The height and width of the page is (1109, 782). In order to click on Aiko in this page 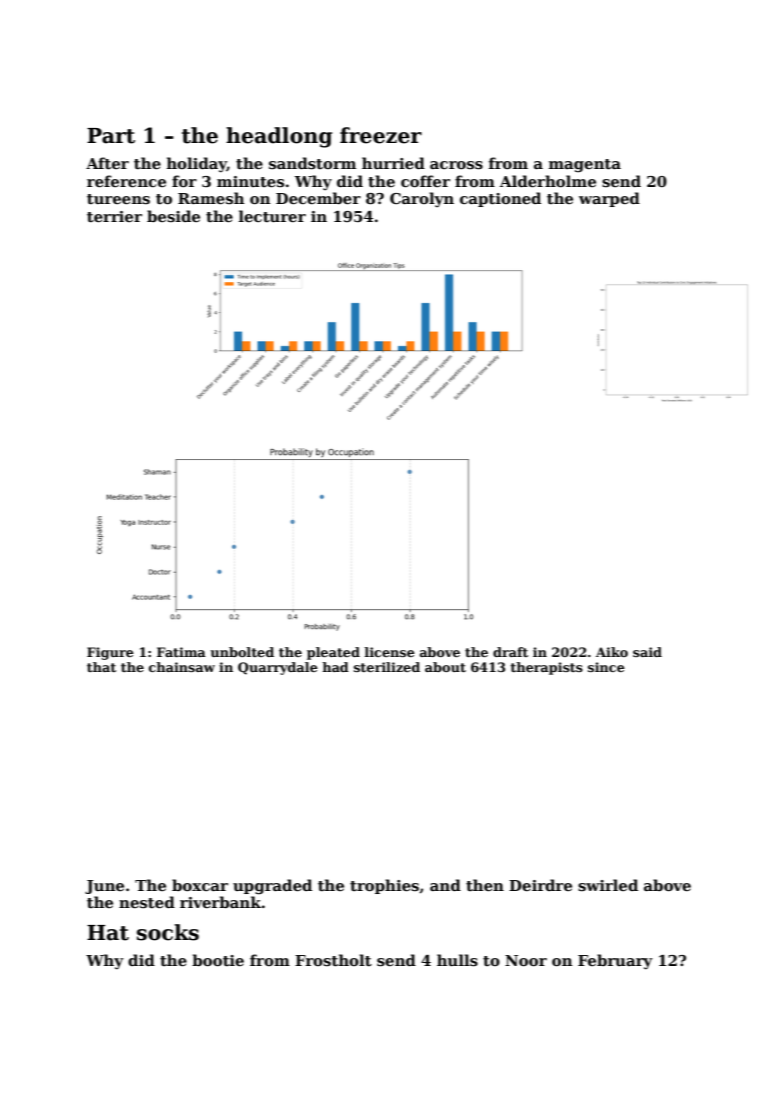, I will do `click(612, 652)`.
